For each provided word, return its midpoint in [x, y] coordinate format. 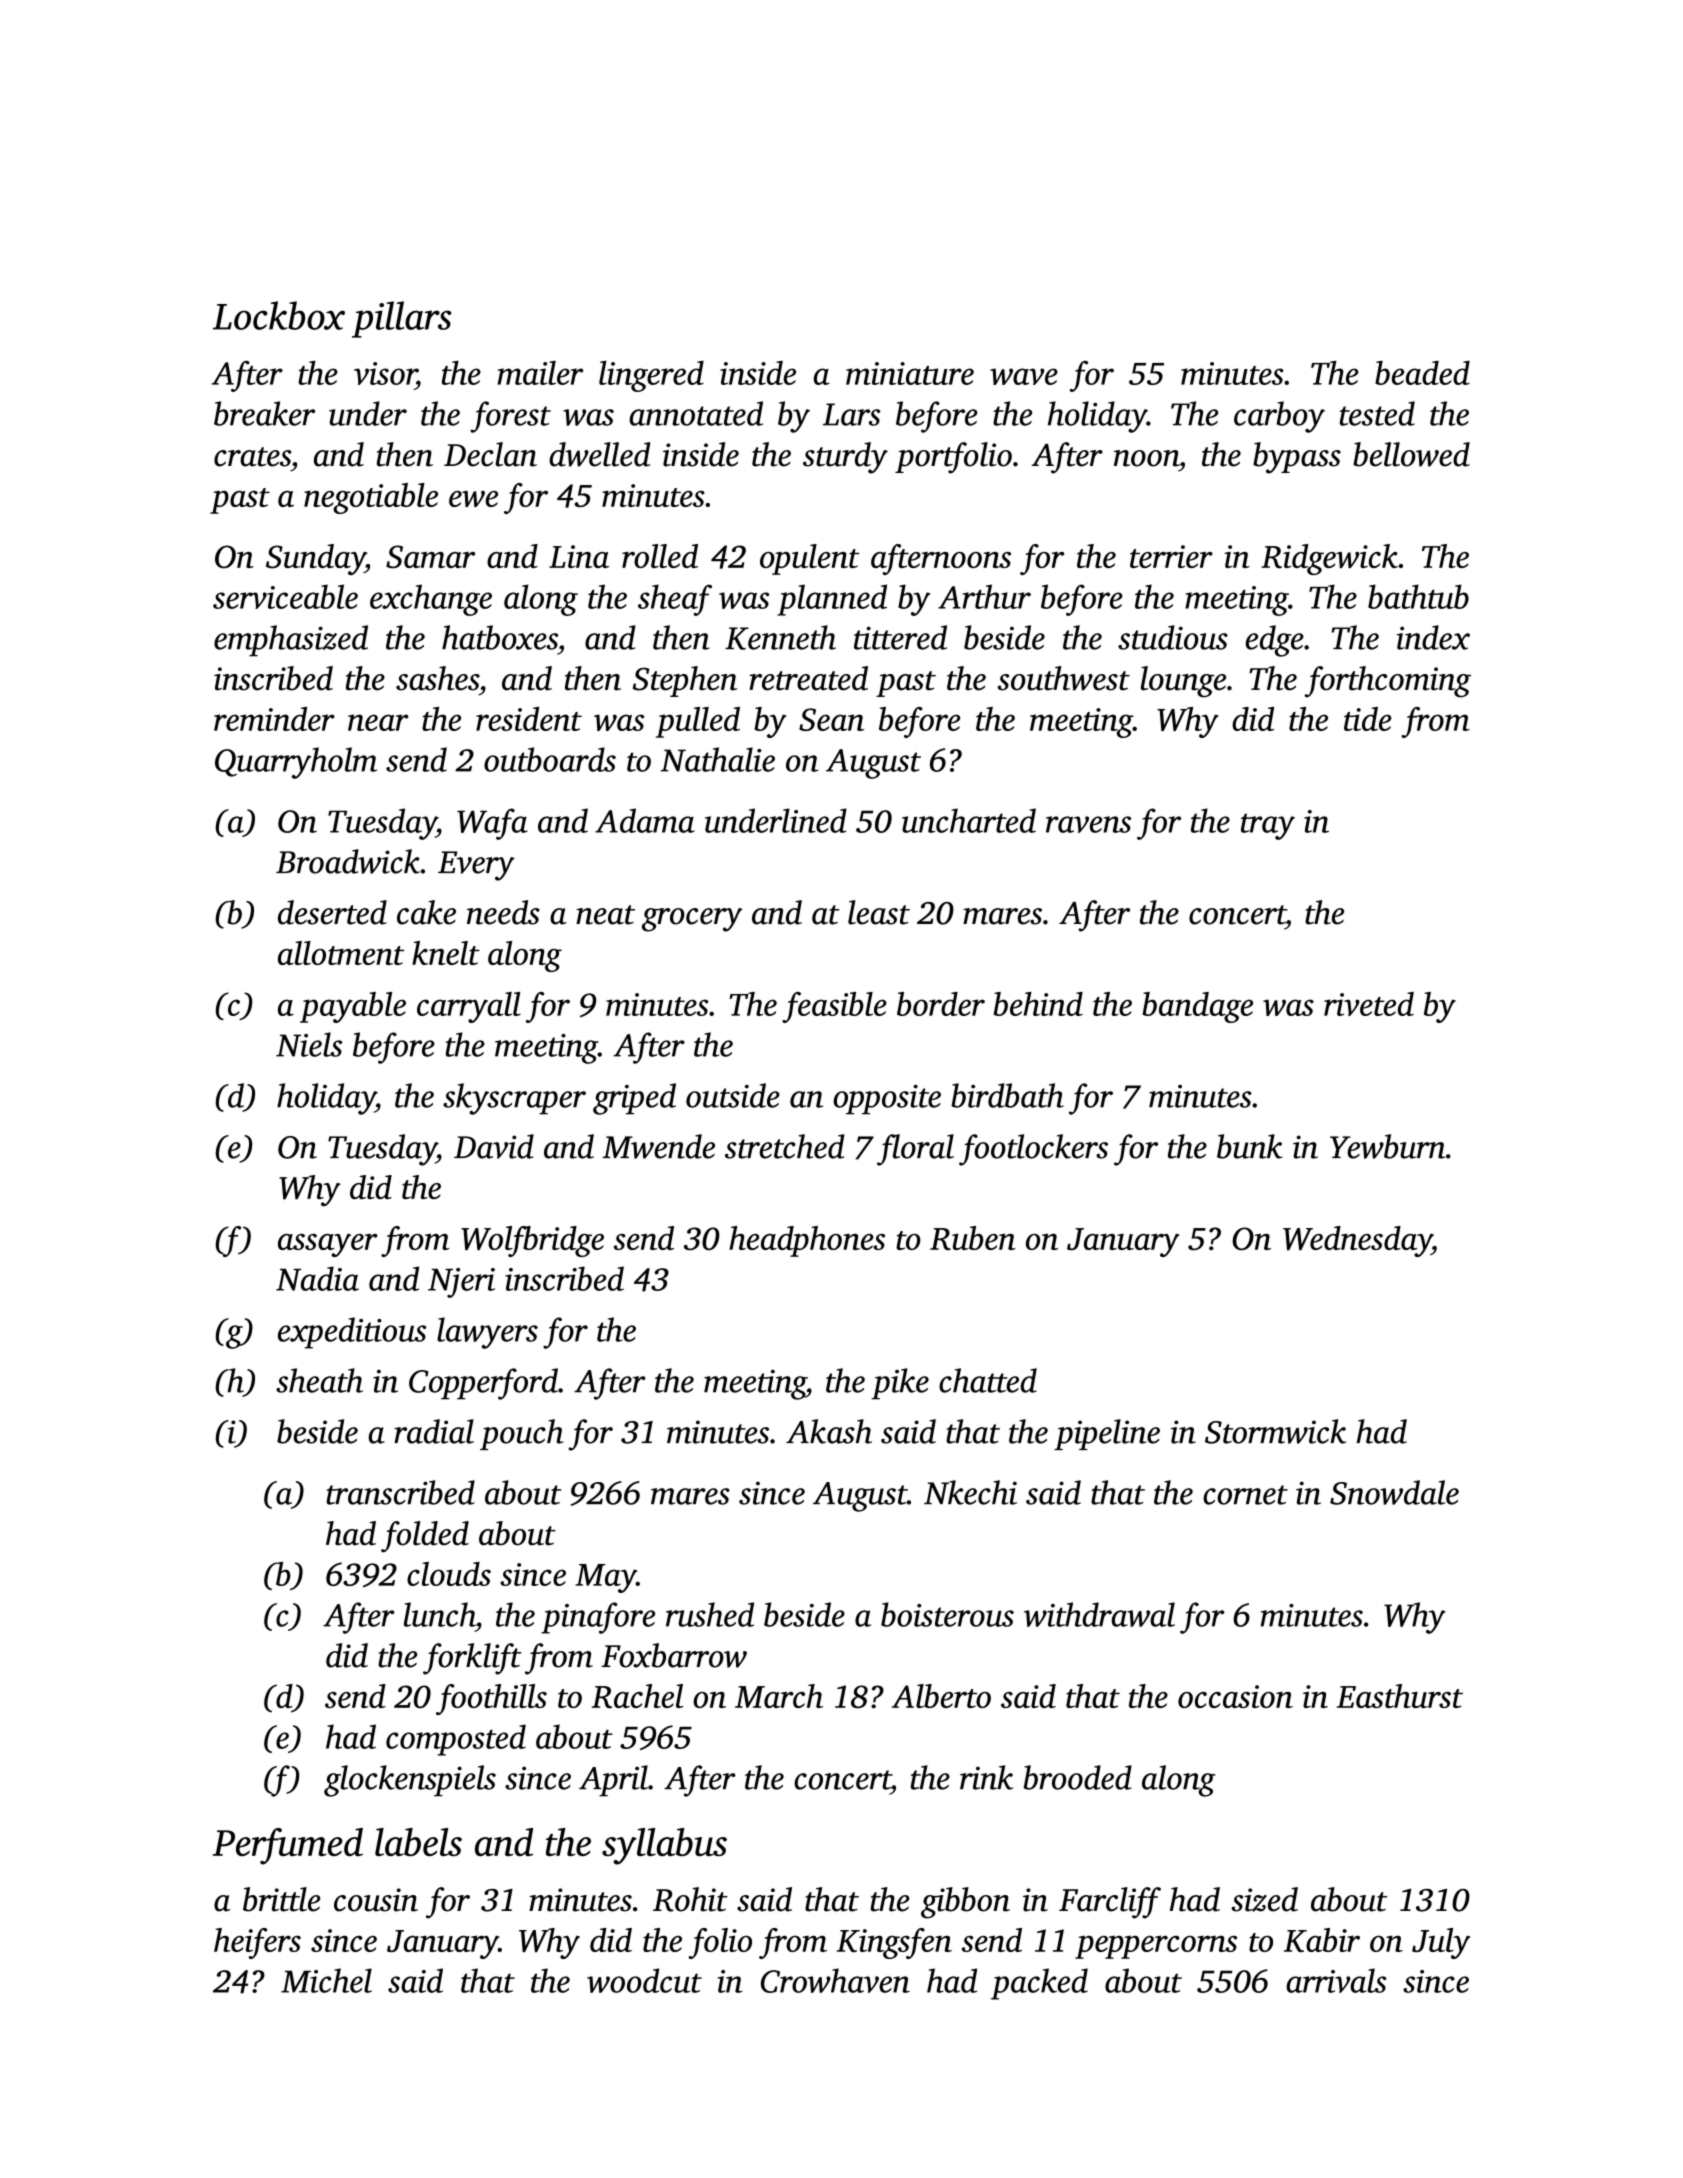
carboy [1279, 417]
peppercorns [1156, 1947]
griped [634, 1099]
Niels [309, 1044]
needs [503, 912]
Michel [326, 1980]
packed [1039, 1984]
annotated [696, 413]
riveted [1369, 1004]
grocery [692, 920]
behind [1038, 1004]
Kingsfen [894, 1943]
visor [385, 373]
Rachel [637, 1696]
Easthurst [1400, 1696]
